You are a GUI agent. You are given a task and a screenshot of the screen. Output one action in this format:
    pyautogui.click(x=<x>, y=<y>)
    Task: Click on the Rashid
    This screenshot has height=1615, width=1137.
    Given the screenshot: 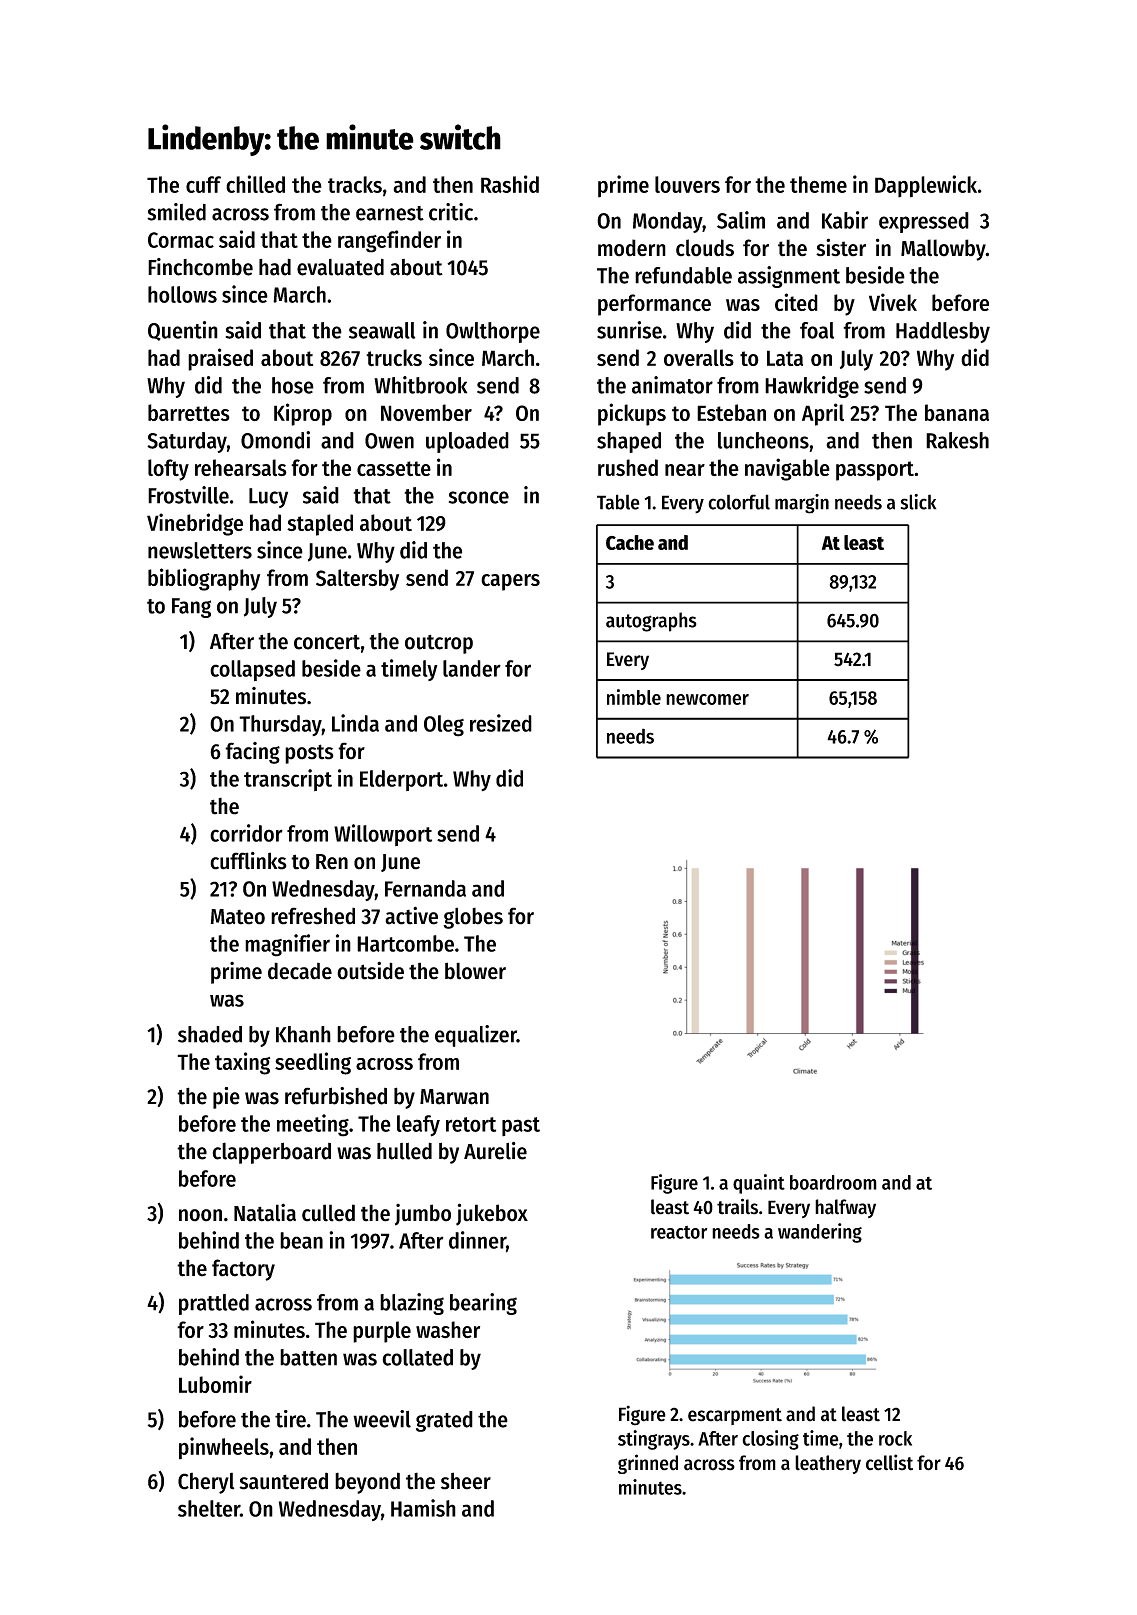 What is the action you would take?
    pyautogui.click(x=510, y=184)
